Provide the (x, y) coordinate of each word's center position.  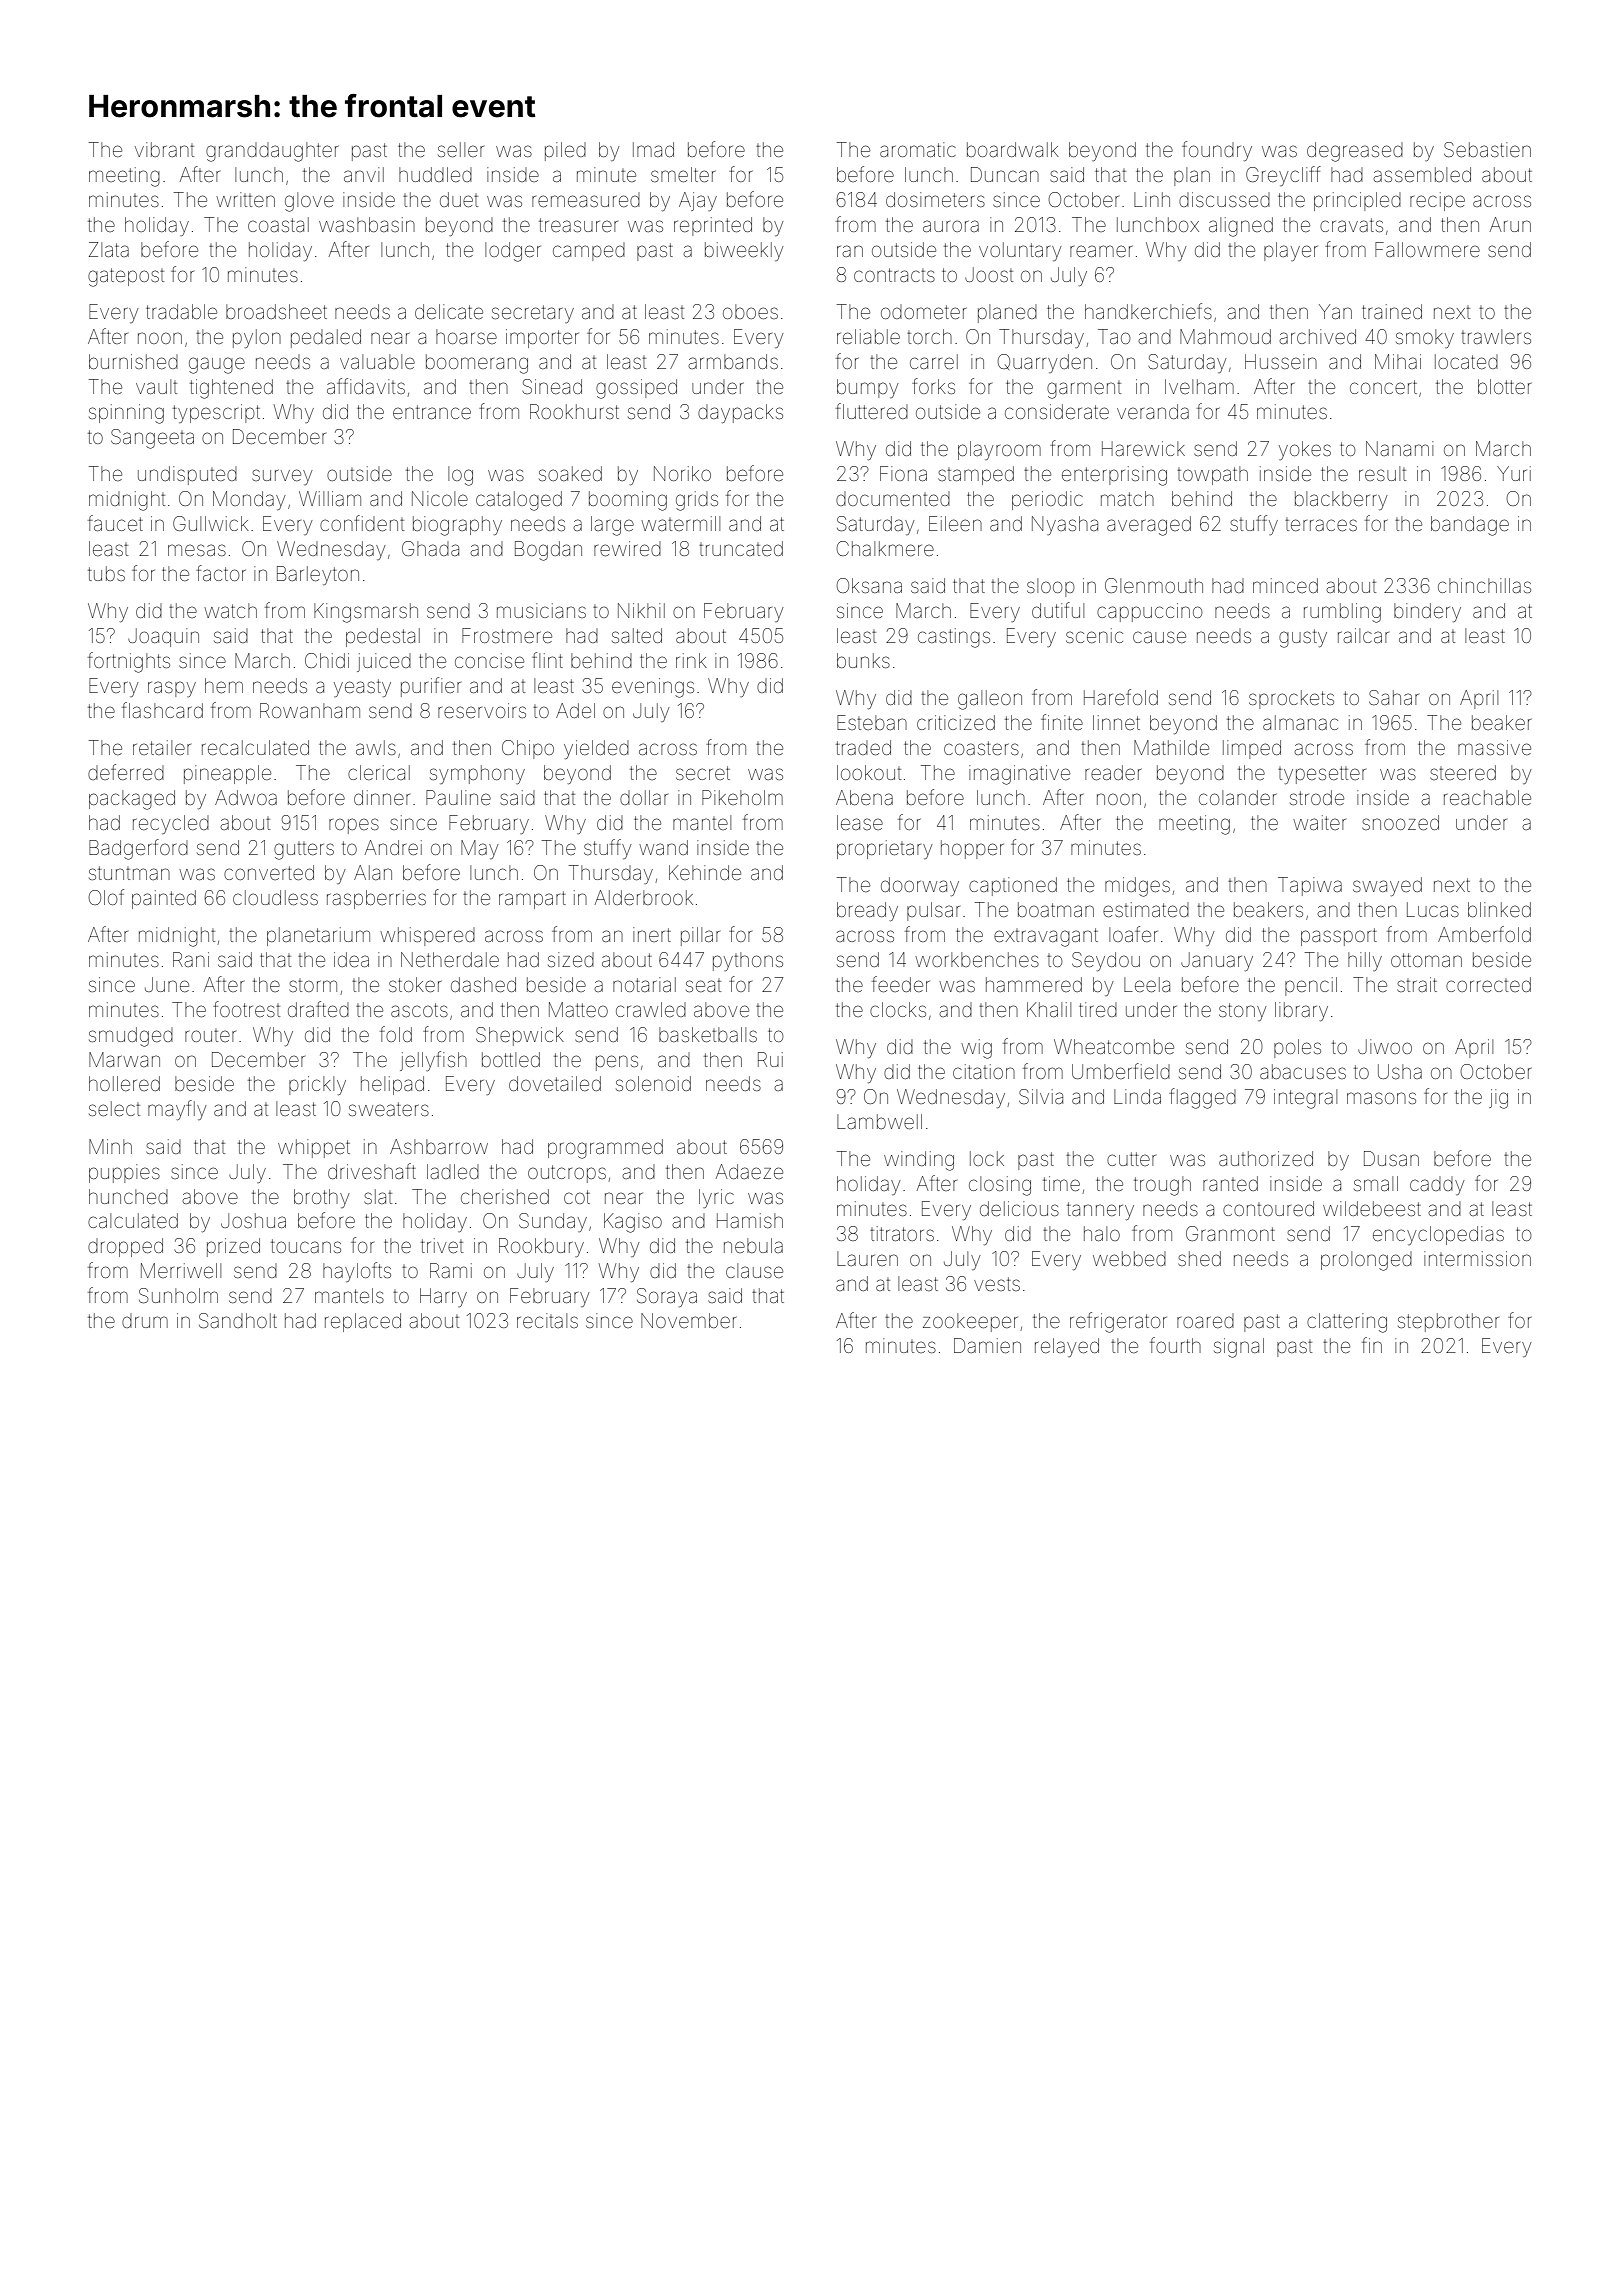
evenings (653, 688)
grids (697, 501)
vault (156, 386)
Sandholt (238, 1320)
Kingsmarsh (366, 613)
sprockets (1291, 699)
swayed (1387, 886)
